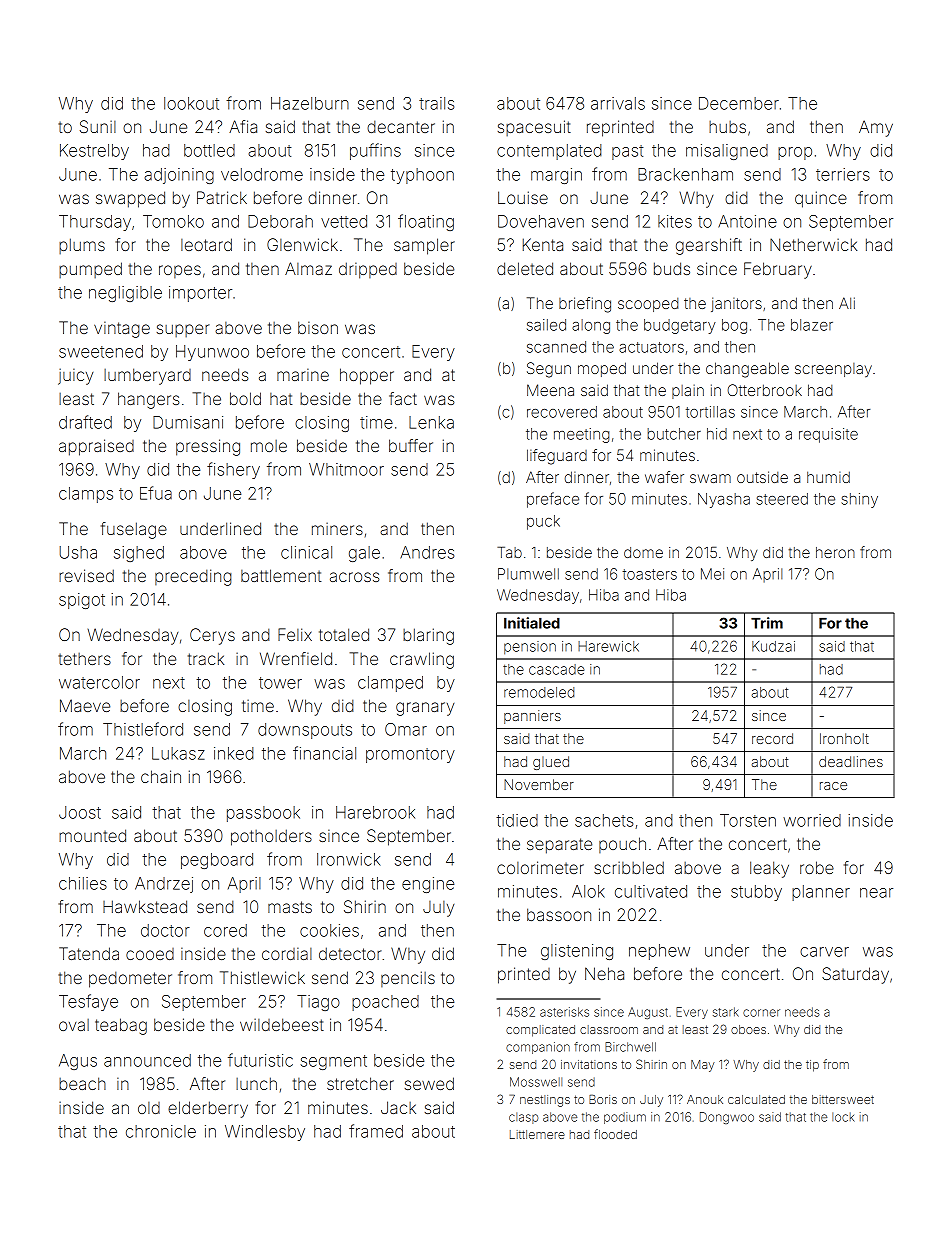 Image resolution: width=952 pixels, height=1233 pixels. I want to click on Tomoko, so click(173, 221).
